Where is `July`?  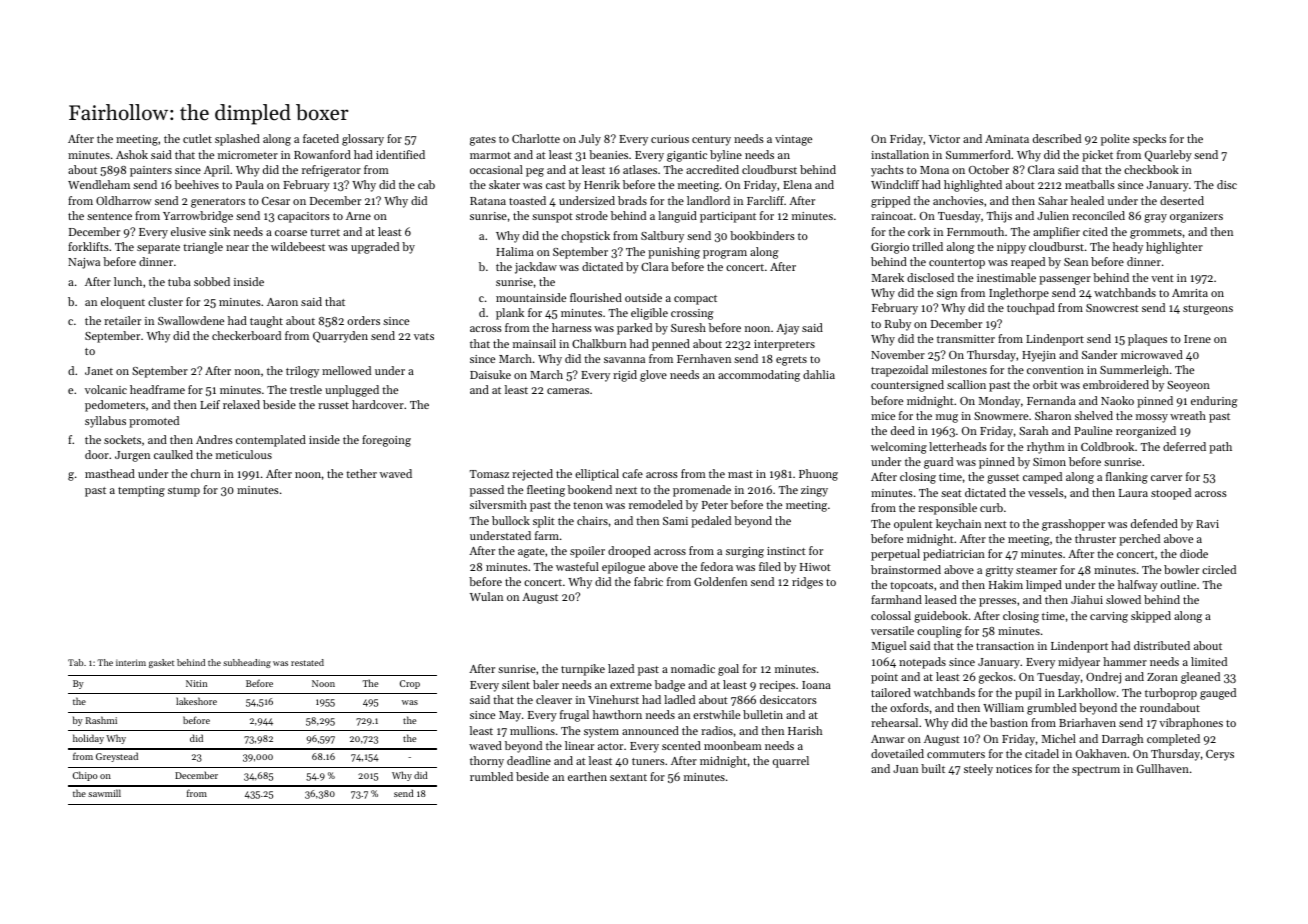
July is located at coordinates (590, 140).
